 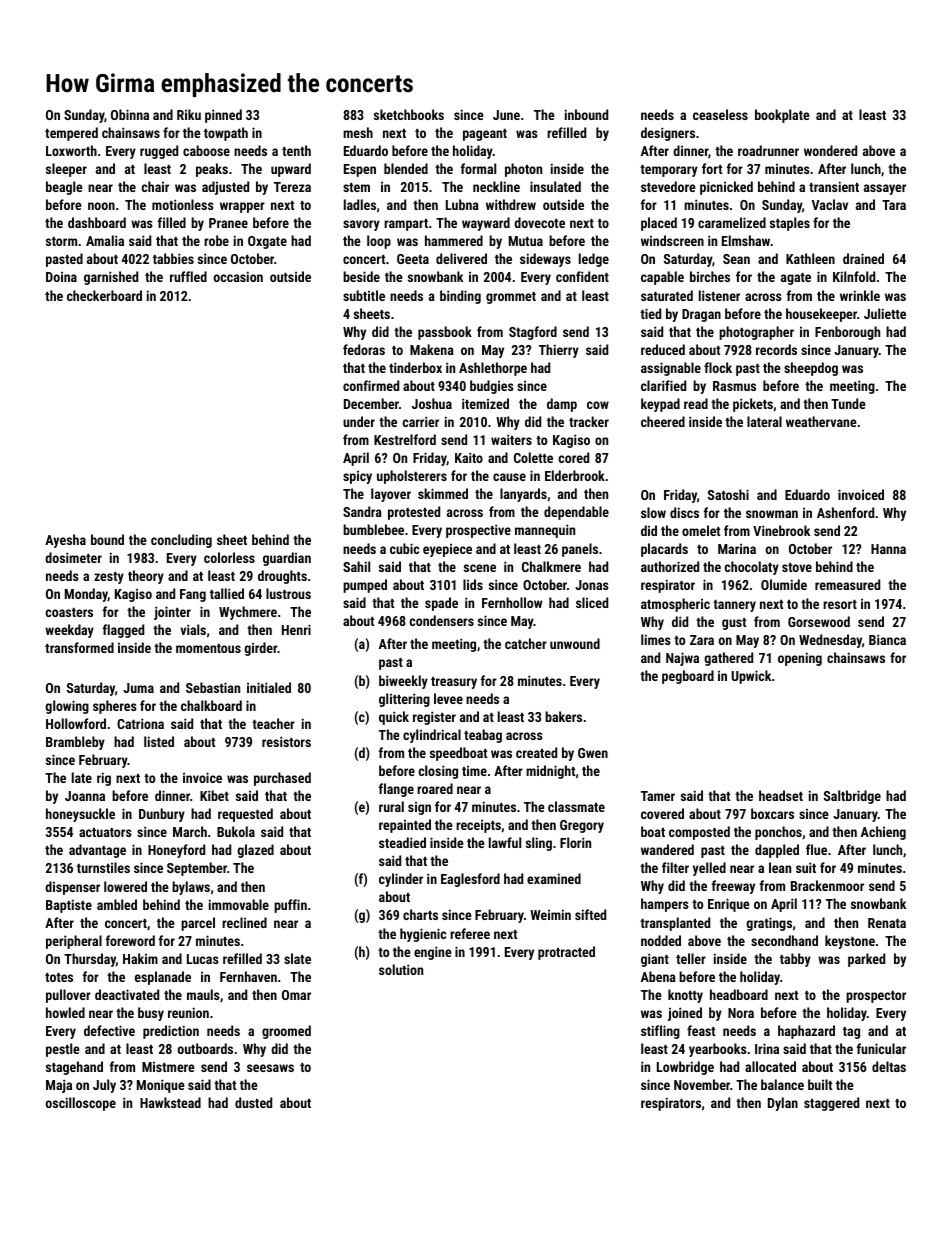 What do you see at coordinates (130, 114) in the screenshot?
I see `Obinna` at bounding box center [130, 114].
